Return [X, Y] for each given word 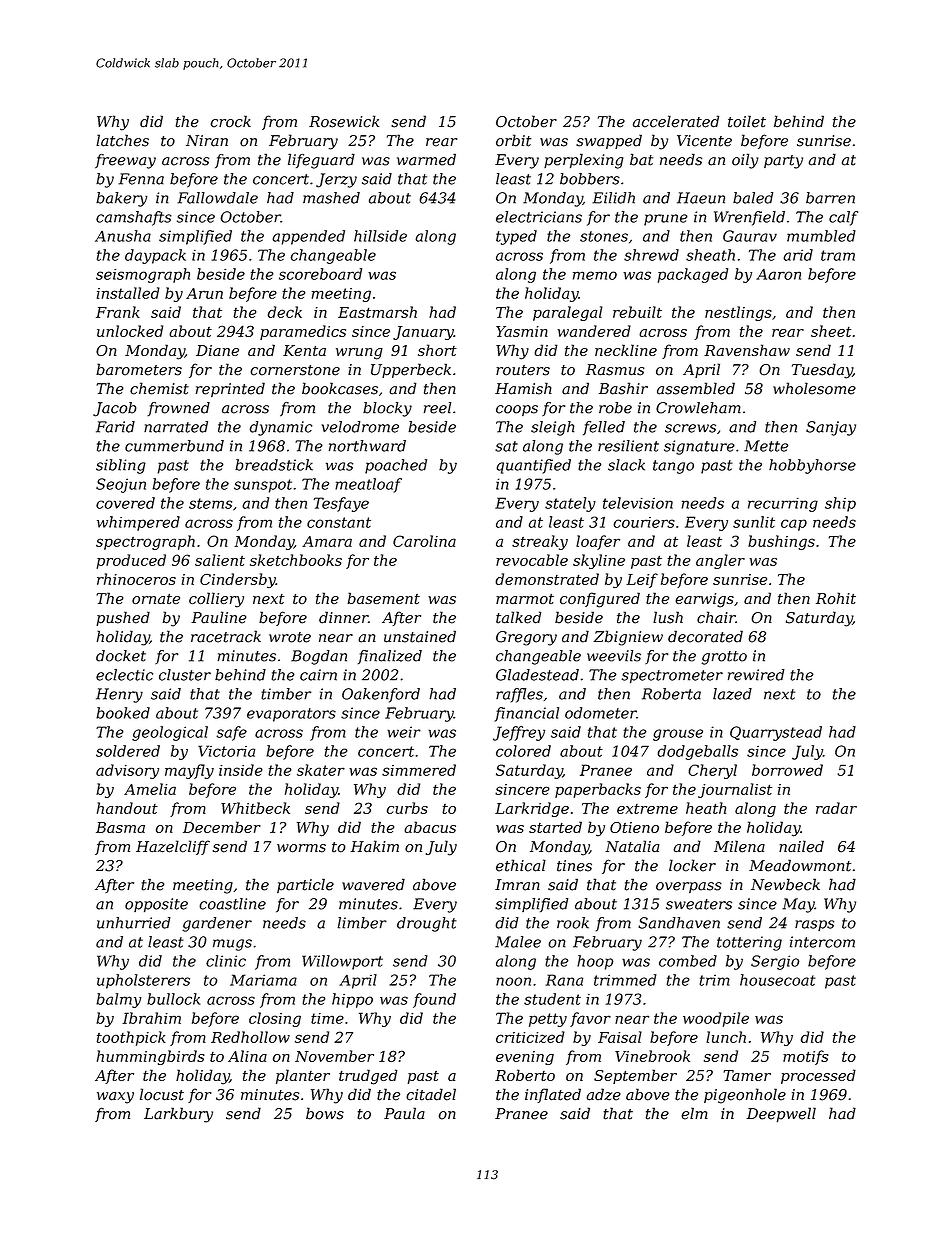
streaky [540, 542]
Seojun [121, 485]
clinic [226, 961]
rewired [756, 675]
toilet [747, 121]
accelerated [676, 121]
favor [590, 1019]
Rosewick [344, 121]
